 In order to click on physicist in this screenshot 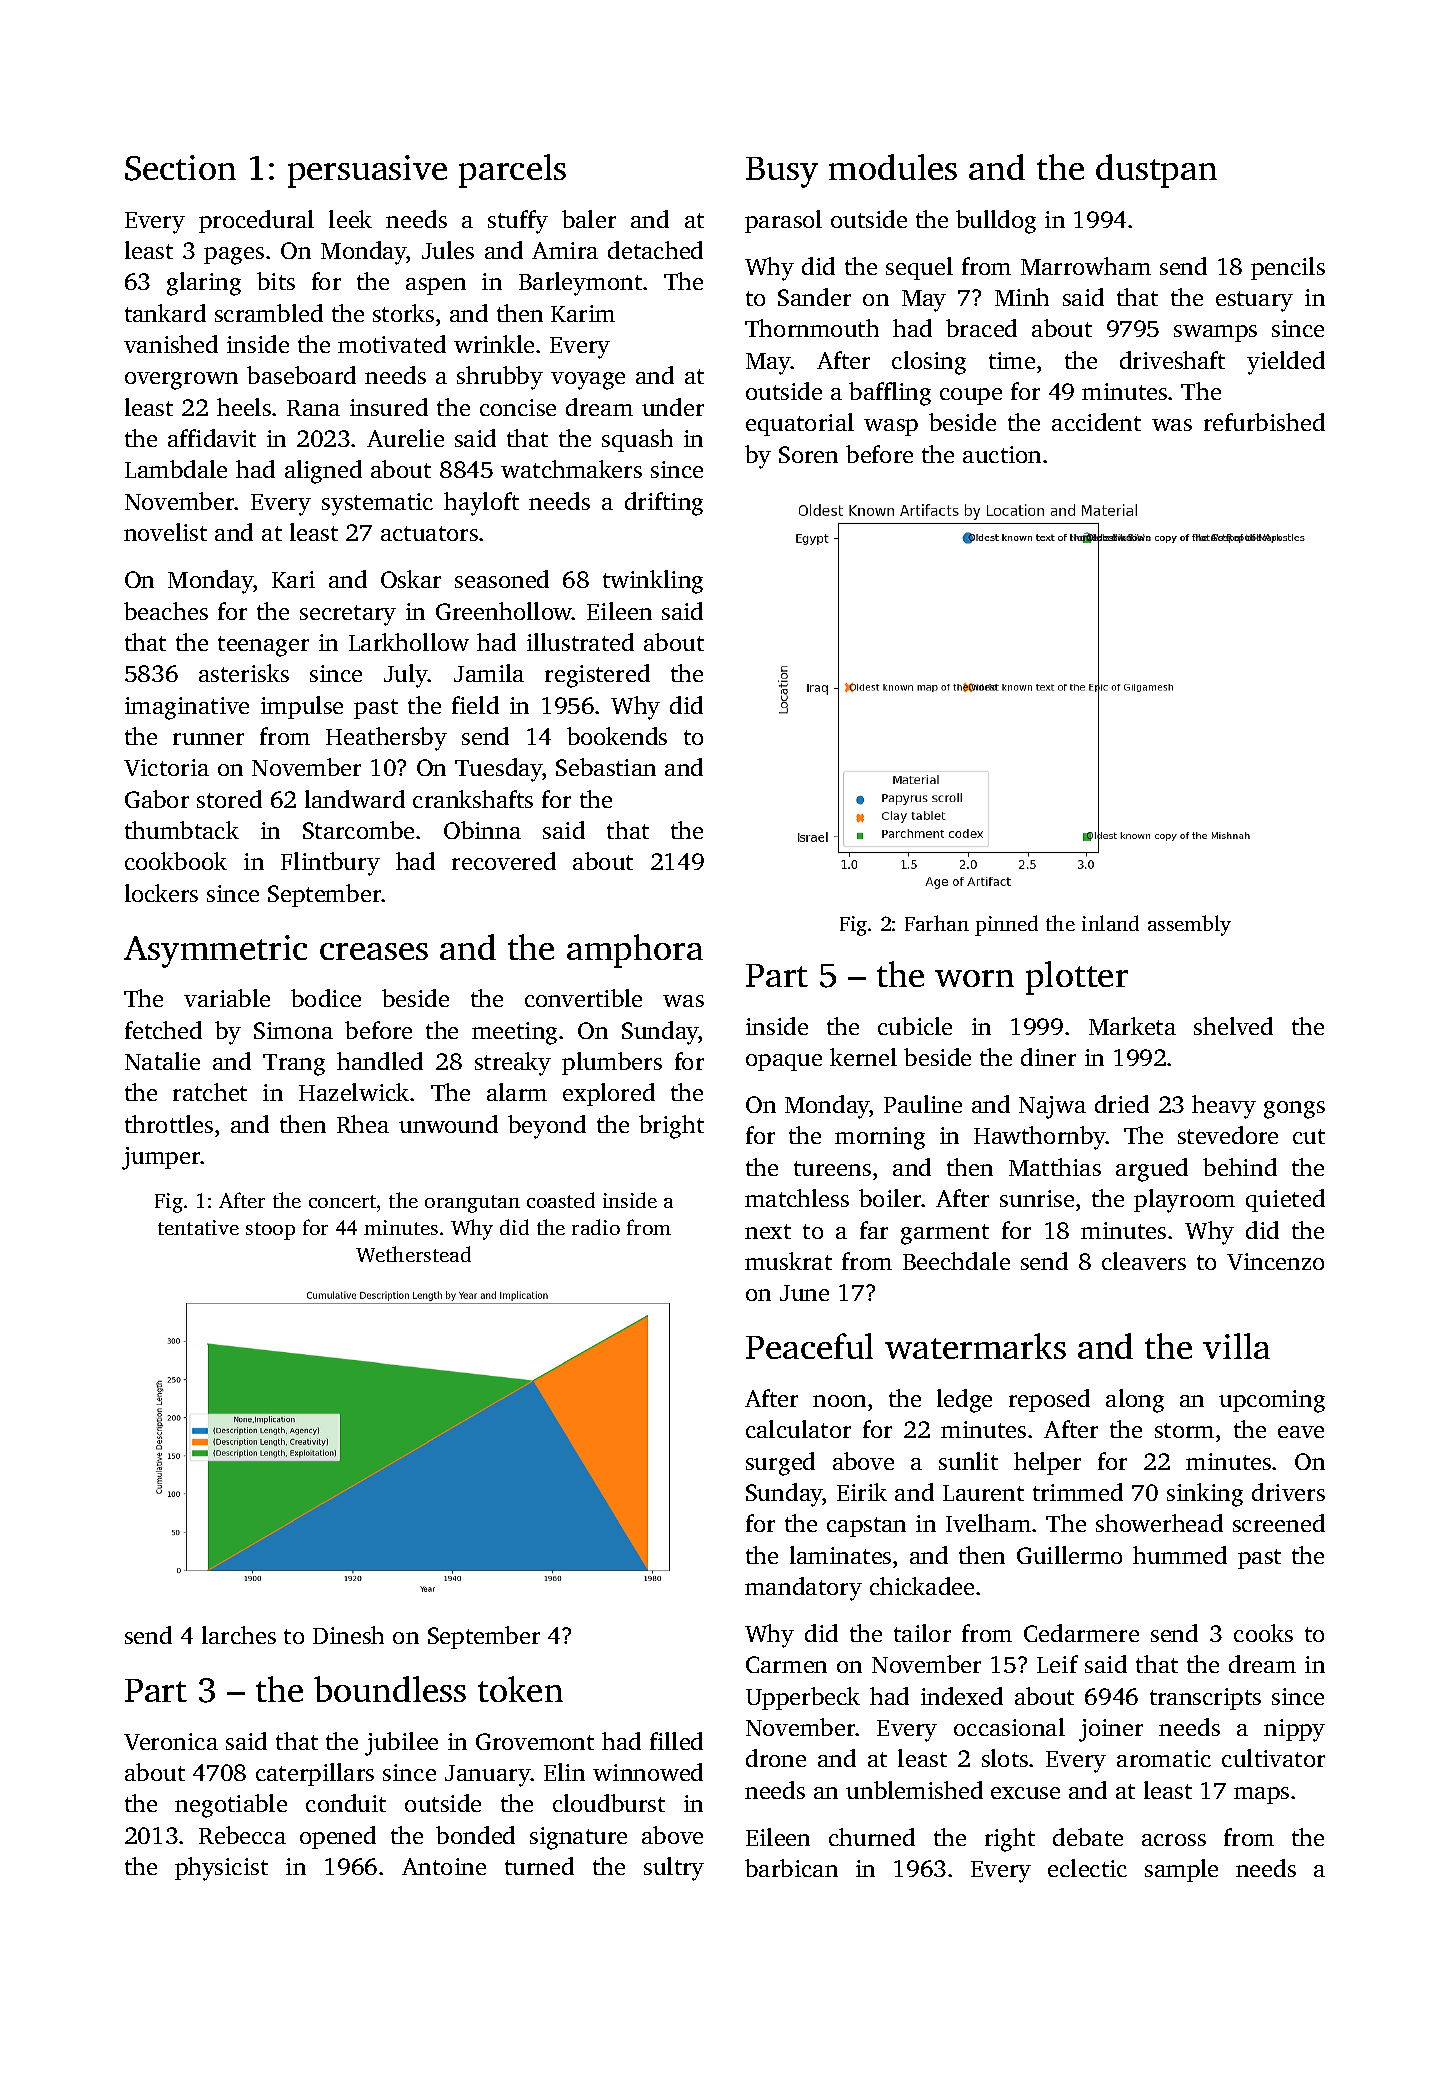, I will do `click(221, 1869)`.
